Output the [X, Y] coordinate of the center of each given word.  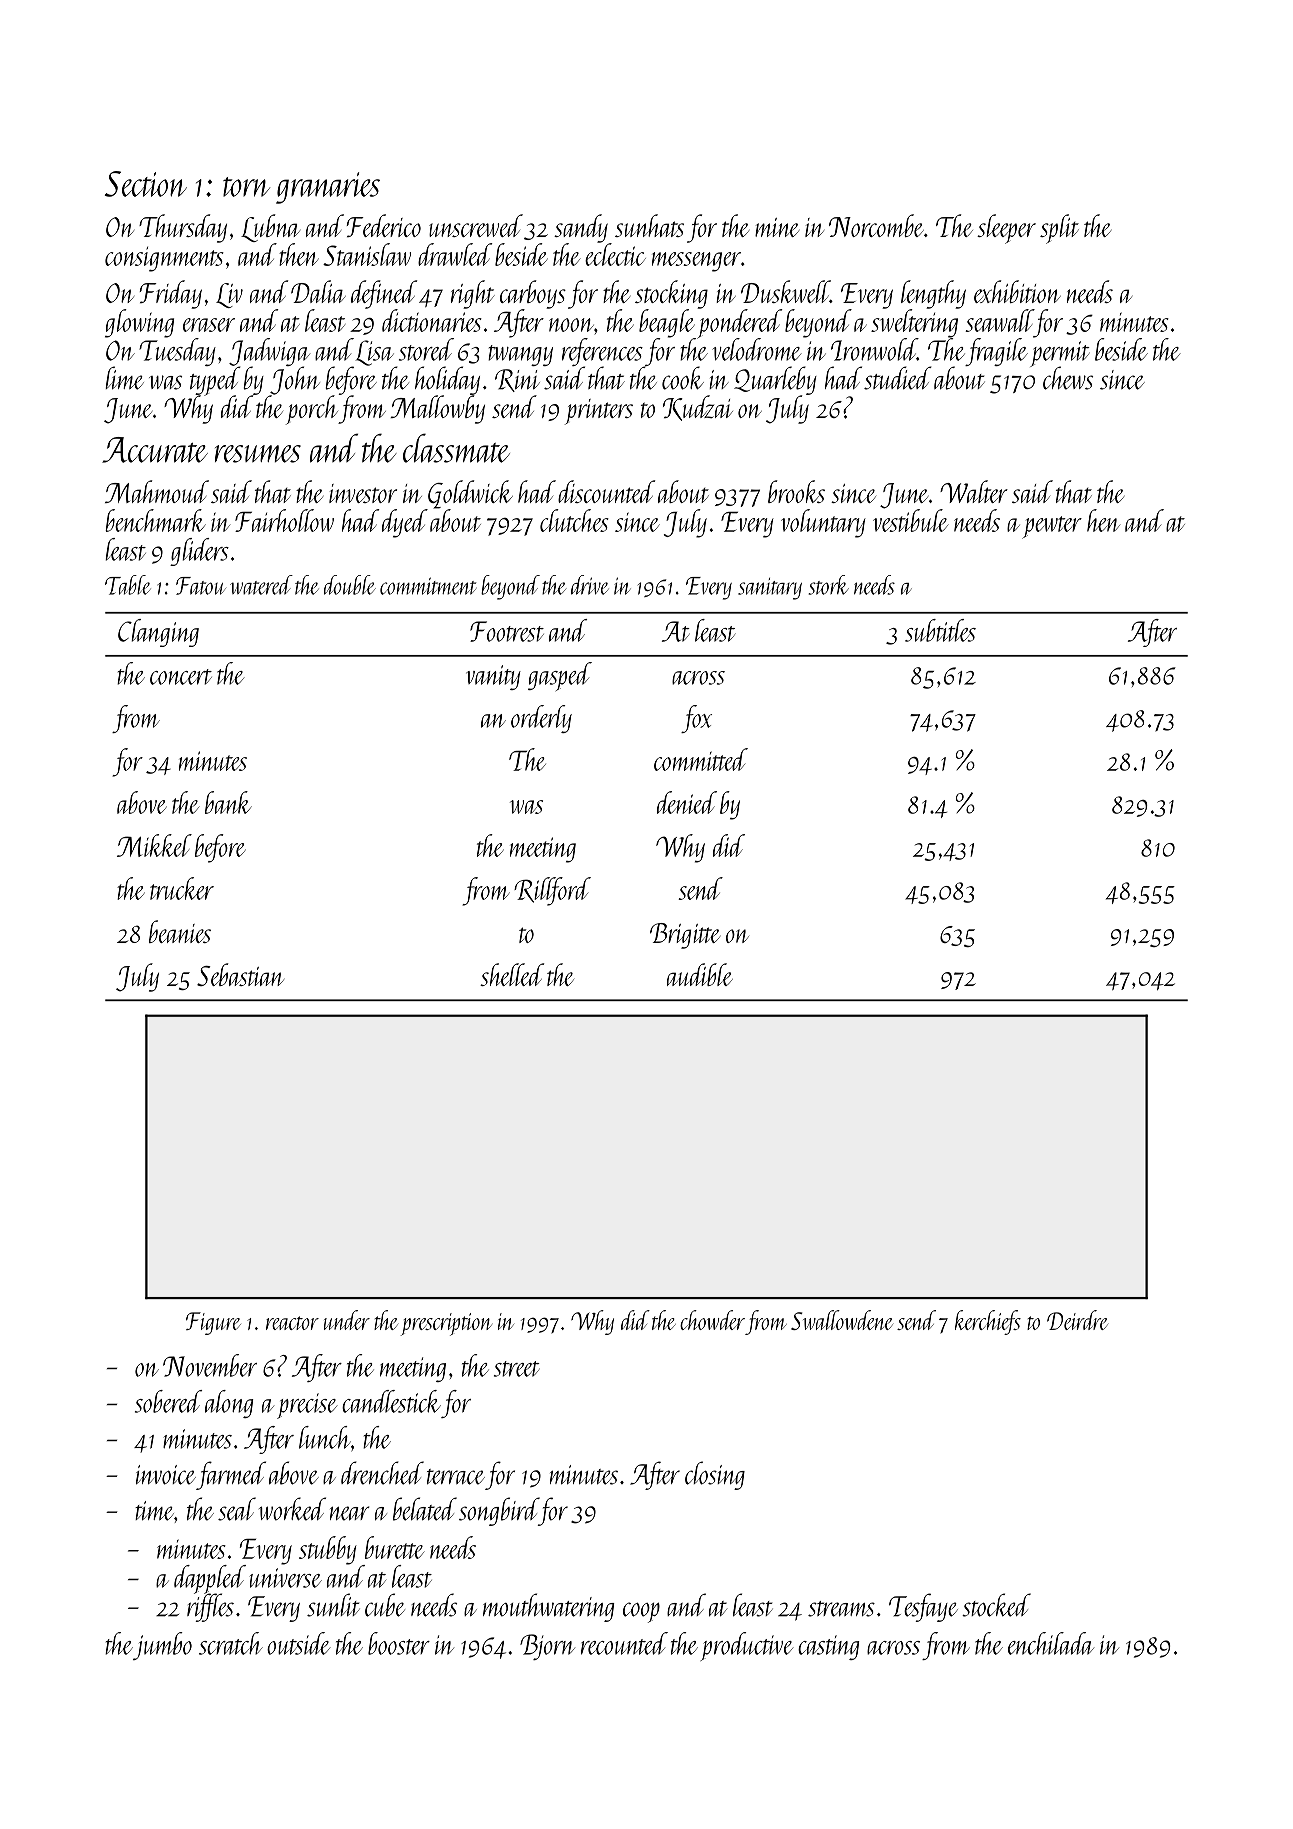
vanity [493, 677]
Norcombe [876, 225]
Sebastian [240, 974]
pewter [1052, 527]
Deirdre [1077, 1320]
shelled [512, 974]
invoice [166, 1475]
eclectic [615, 254]
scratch [231, 1643]
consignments [164, 259]
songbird [499, 1511]
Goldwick [470, 494]
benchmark [155, 520]
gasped [560, 676]
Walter [974, 491]
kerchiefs [988, 1322]
